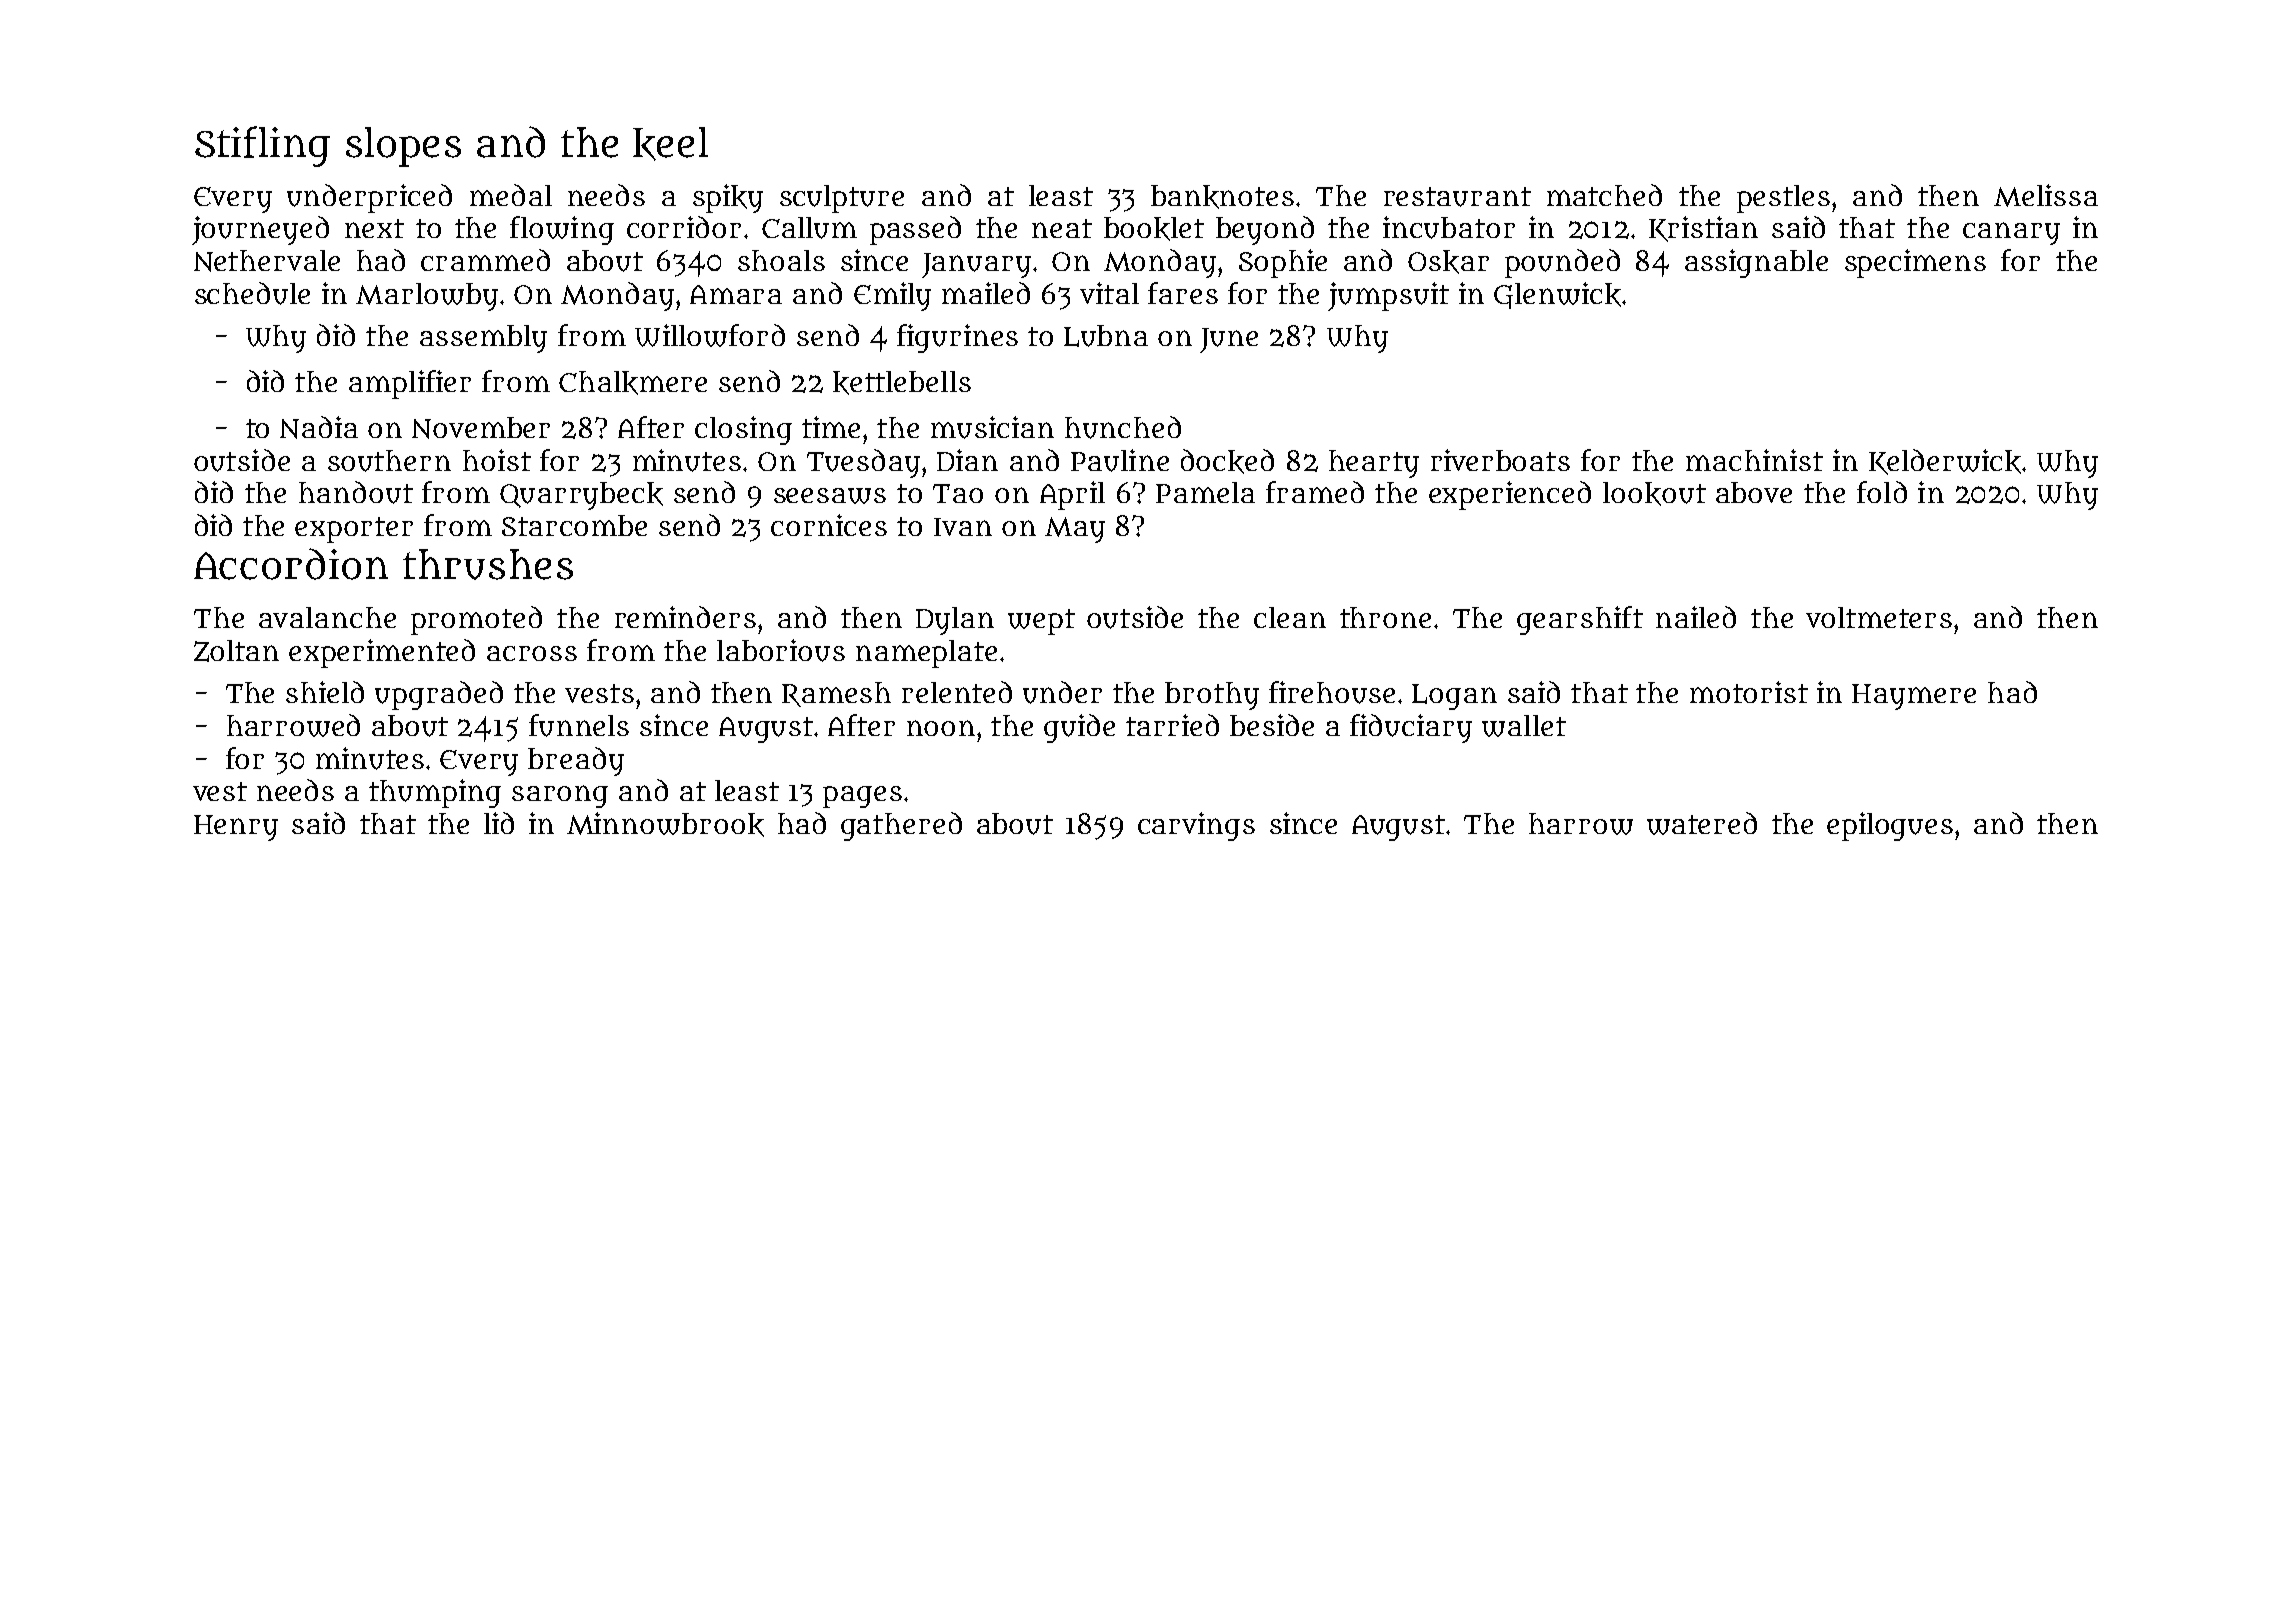 This document has width=2292, height=1620. I want to click on amplifier, so click(410, 384).
